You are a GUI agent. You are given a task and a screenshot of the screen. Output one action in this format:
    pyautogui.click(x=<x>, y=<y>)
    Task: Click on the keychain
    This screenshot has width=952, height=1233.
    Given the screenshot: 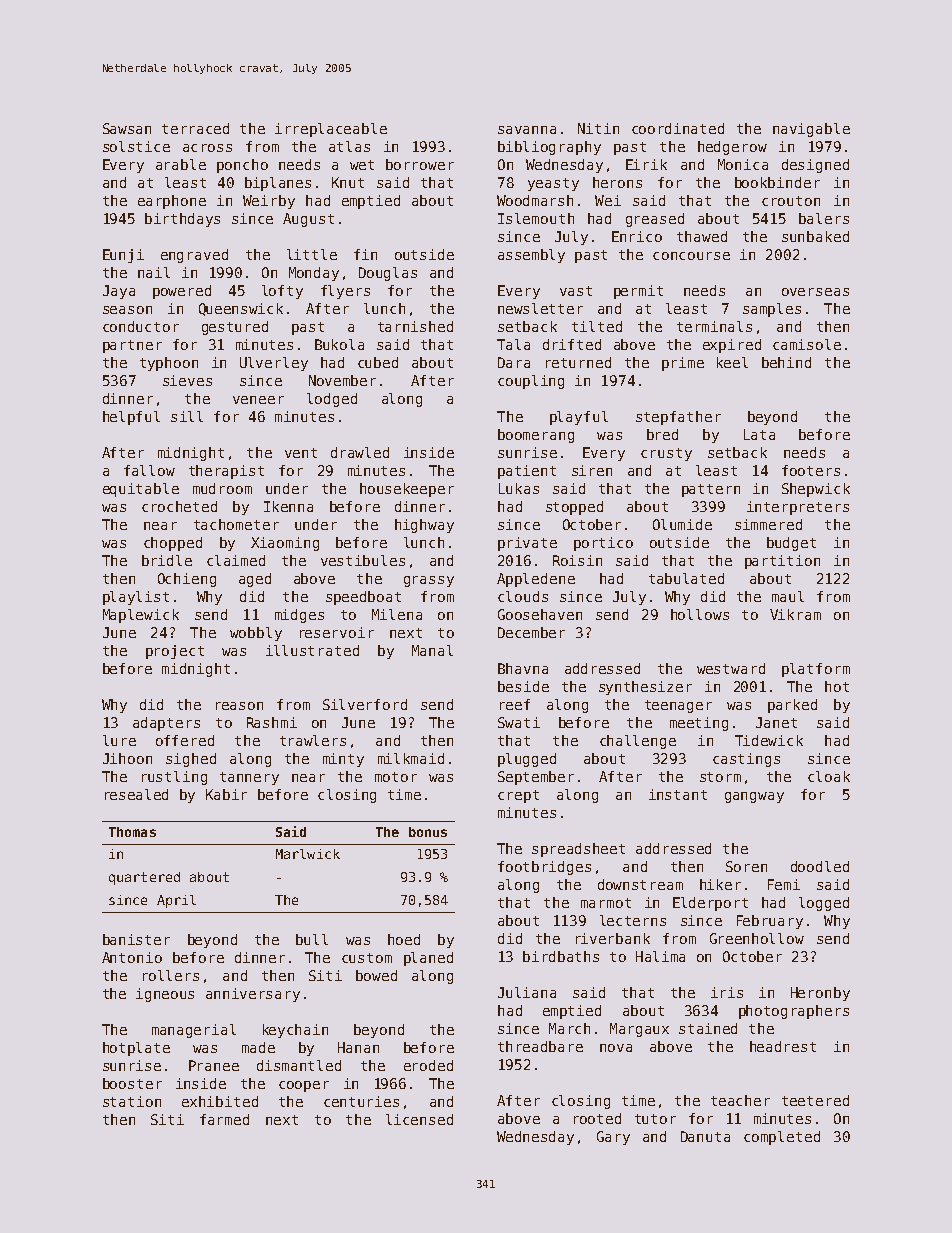 What is the action you would take?
    pyautogui.click(x=295, y=1031)
